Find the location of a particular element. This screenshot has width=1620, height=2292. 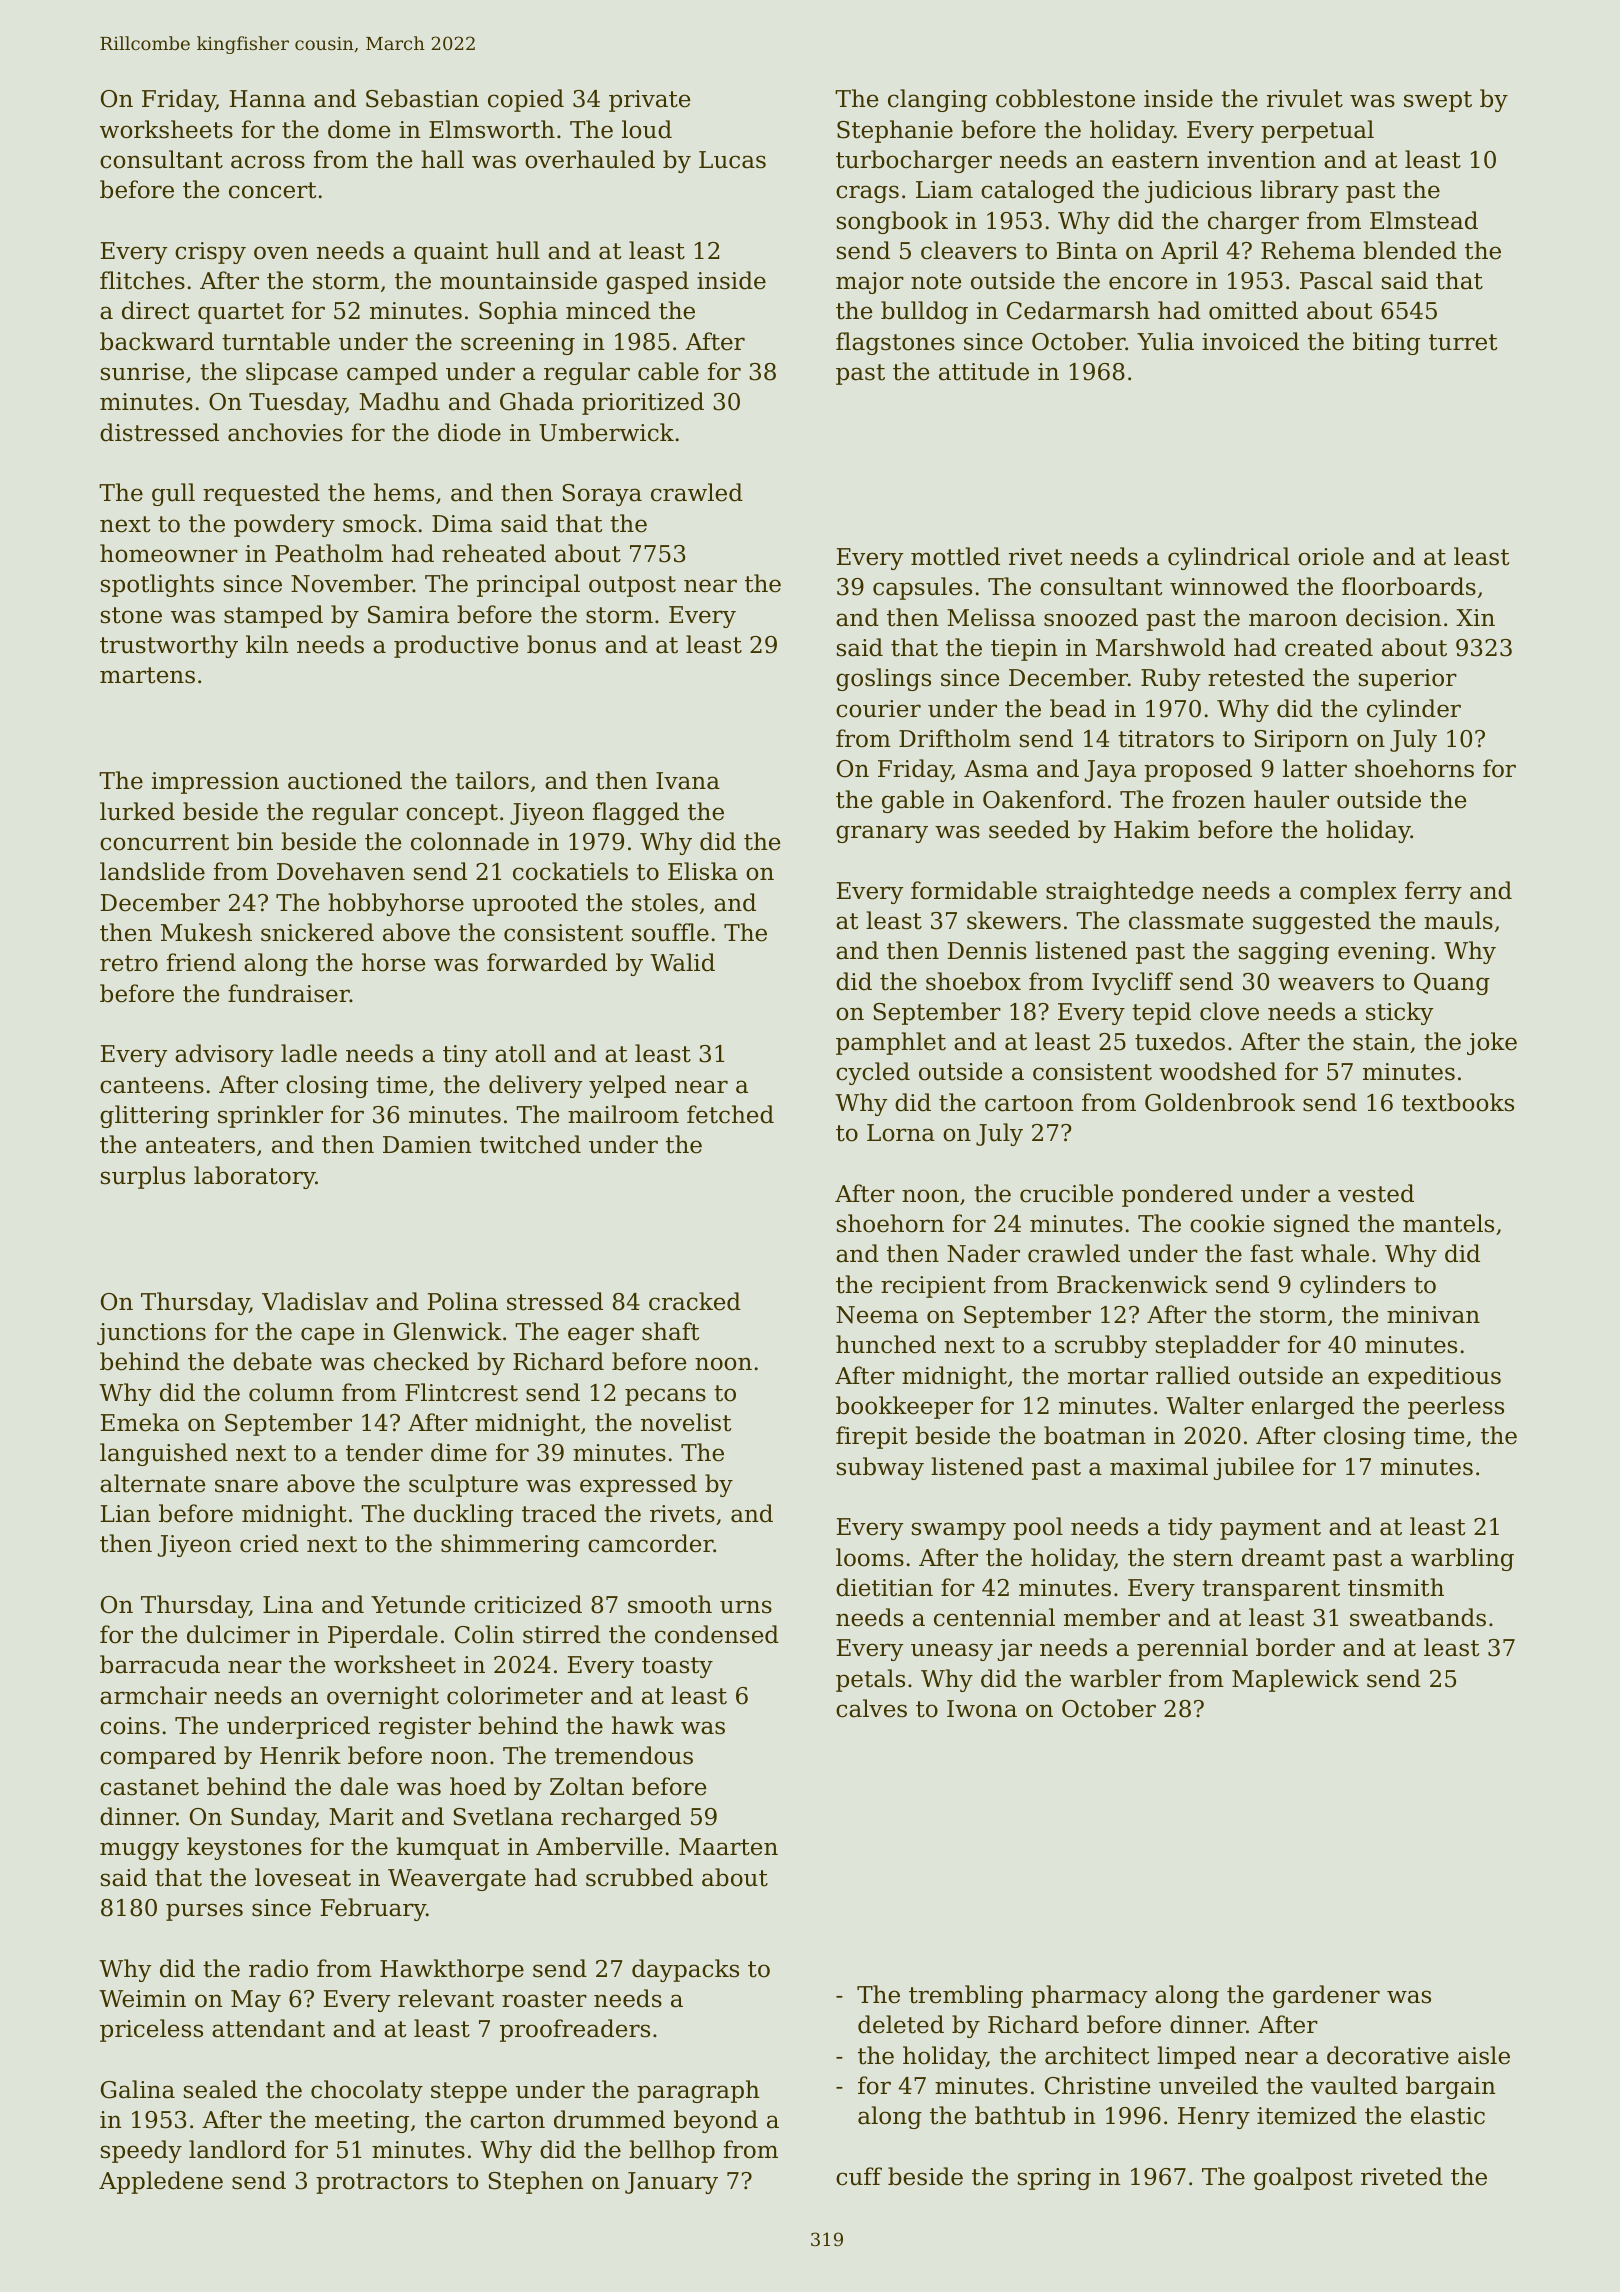

loud is located at coordinates (647, 129).
